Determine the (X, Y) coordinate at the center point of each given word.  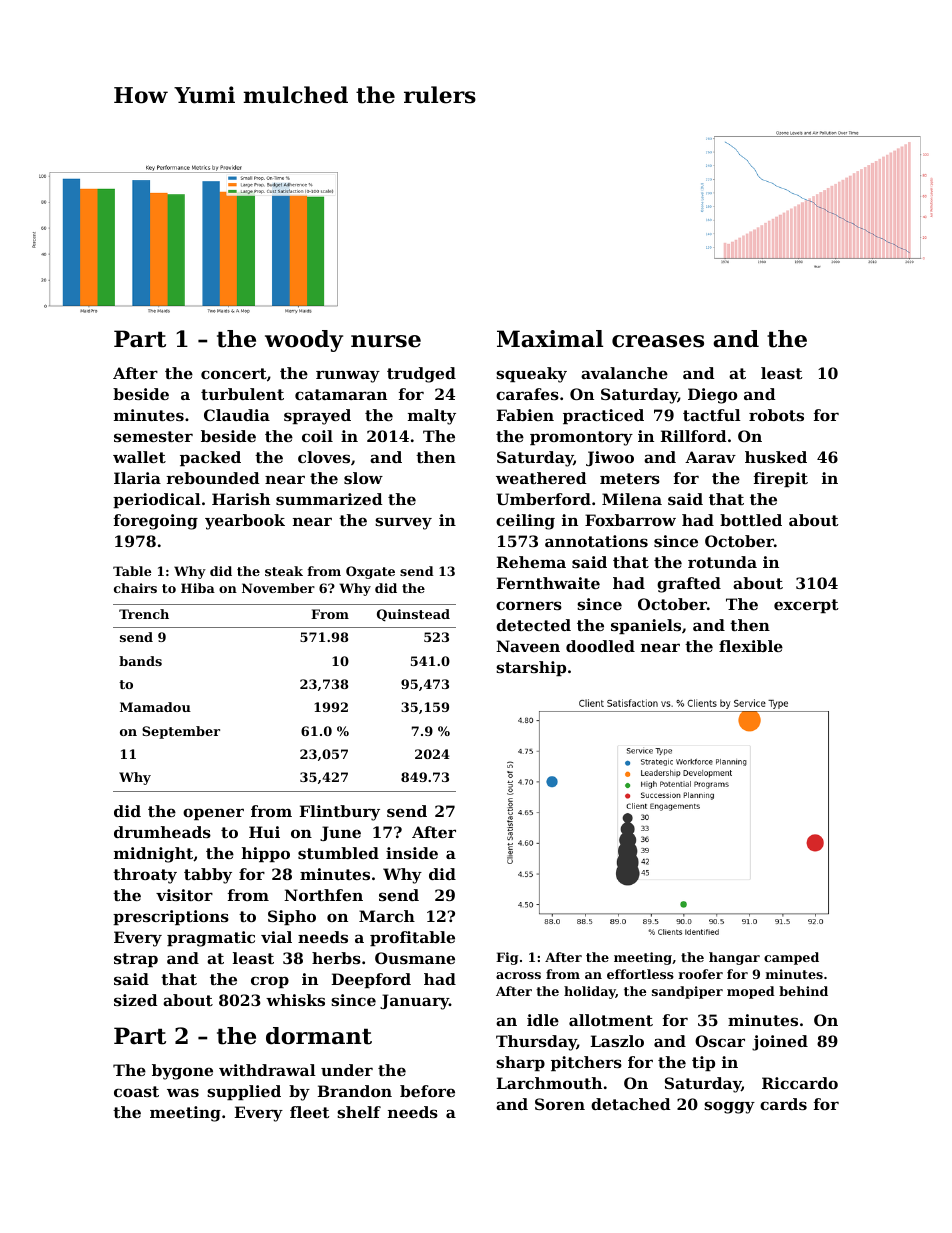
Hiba (198, 588)
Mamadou (155, 707)
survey (403, 523)
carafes (527, 394)
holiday (590, 992)
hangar (734, 958)
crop (270, 982)
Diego (712, 396)
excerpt (806, 606)
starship (531, 668)
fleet (310, 1112)
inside (412, 853)
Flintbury (340, 813)
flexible (751, 646)
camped (791, 958)
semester (153, 436)
